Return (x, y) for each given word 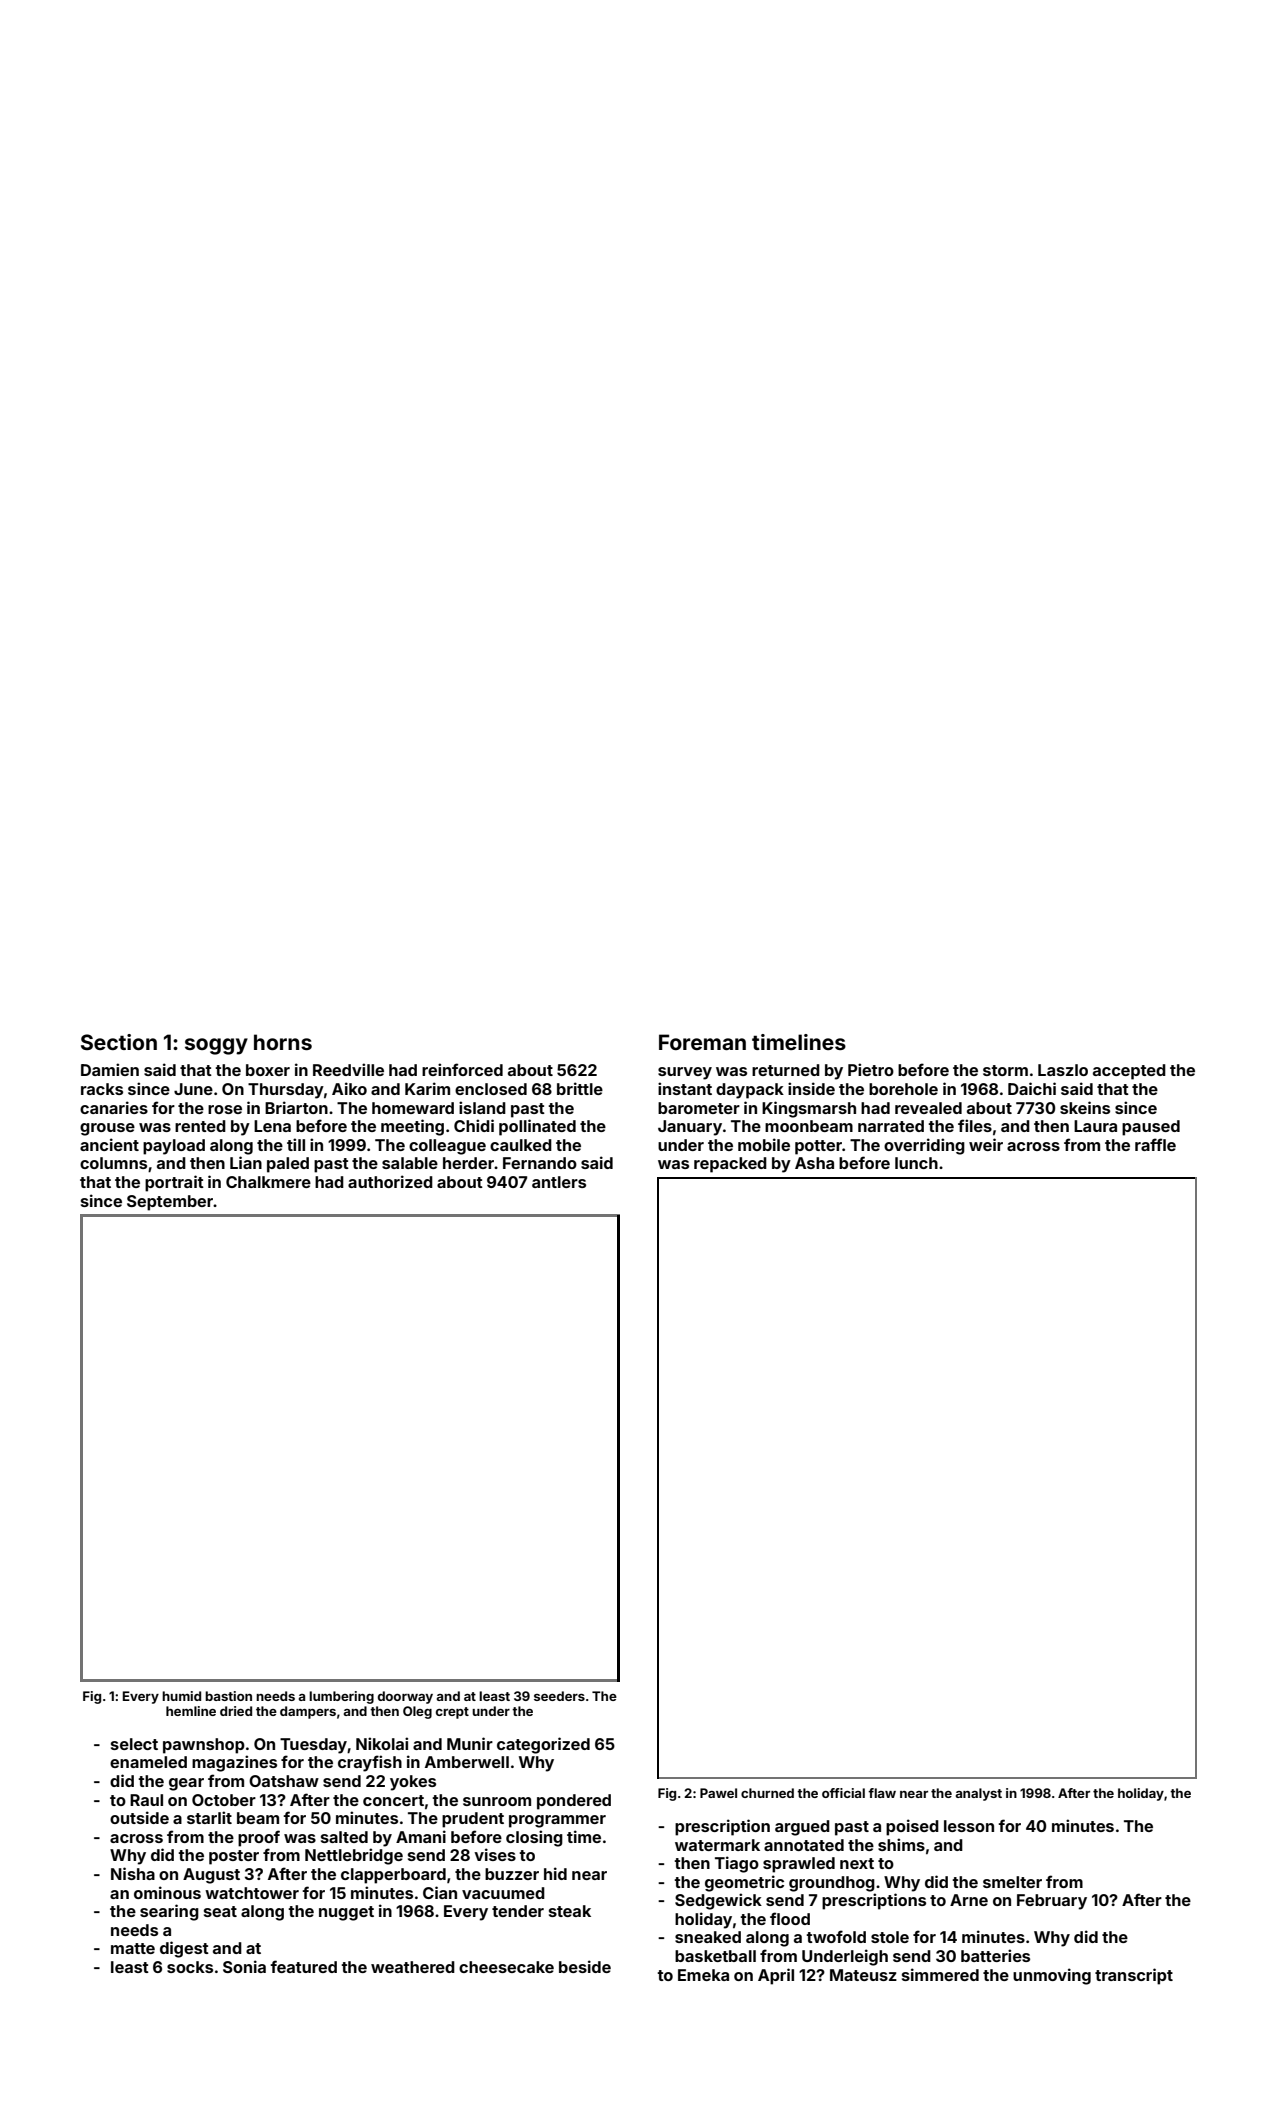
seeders (559, 1696)
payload (174, 1147)
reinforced (462, 1069)
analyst (979, 1794)
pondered (574, 1802)
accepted (1129, 1072)
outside (139, 1817)
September (170, 1203)
